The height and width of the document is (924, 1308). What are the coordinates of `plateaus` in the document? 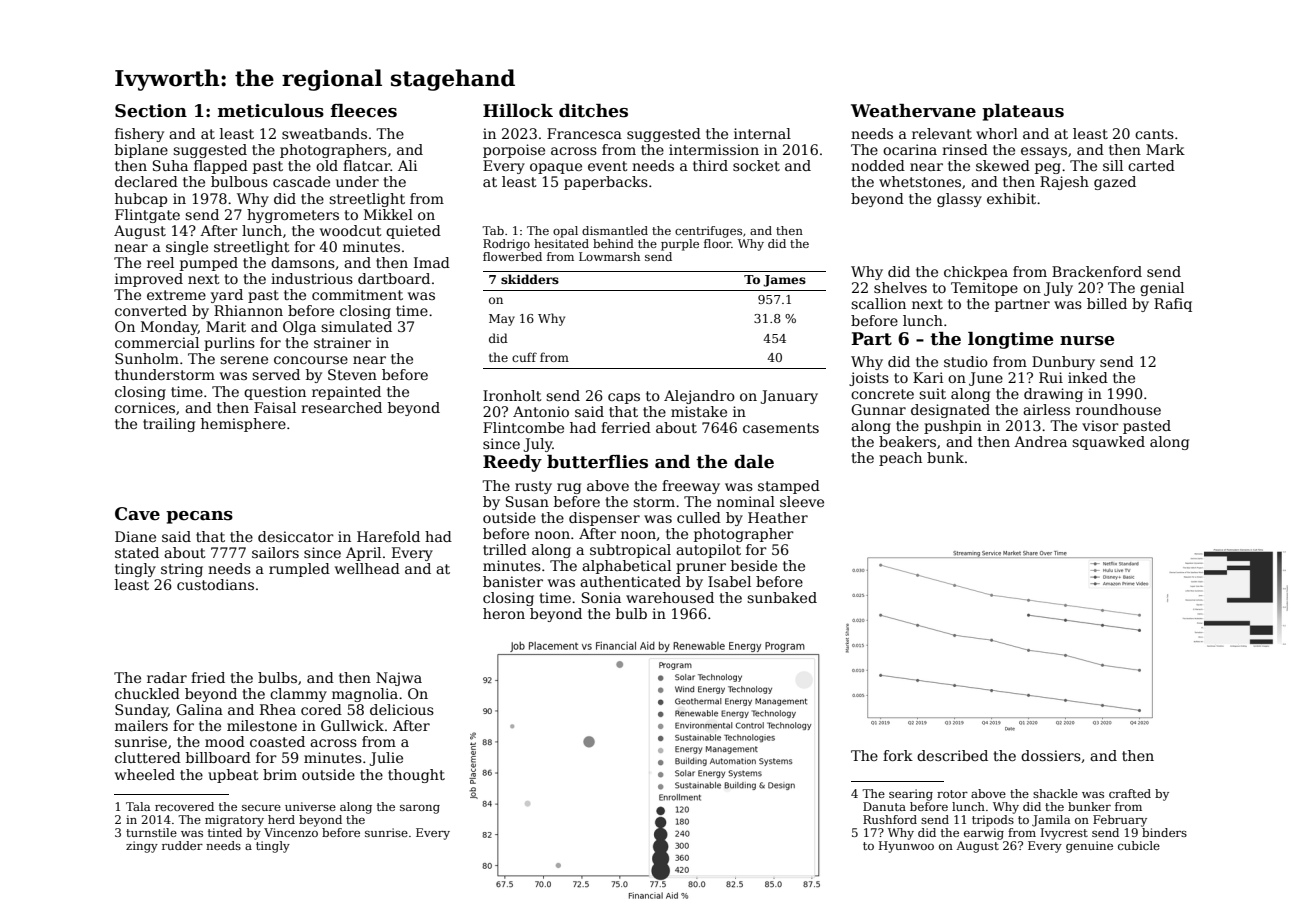 It's located at (1023, 112).
